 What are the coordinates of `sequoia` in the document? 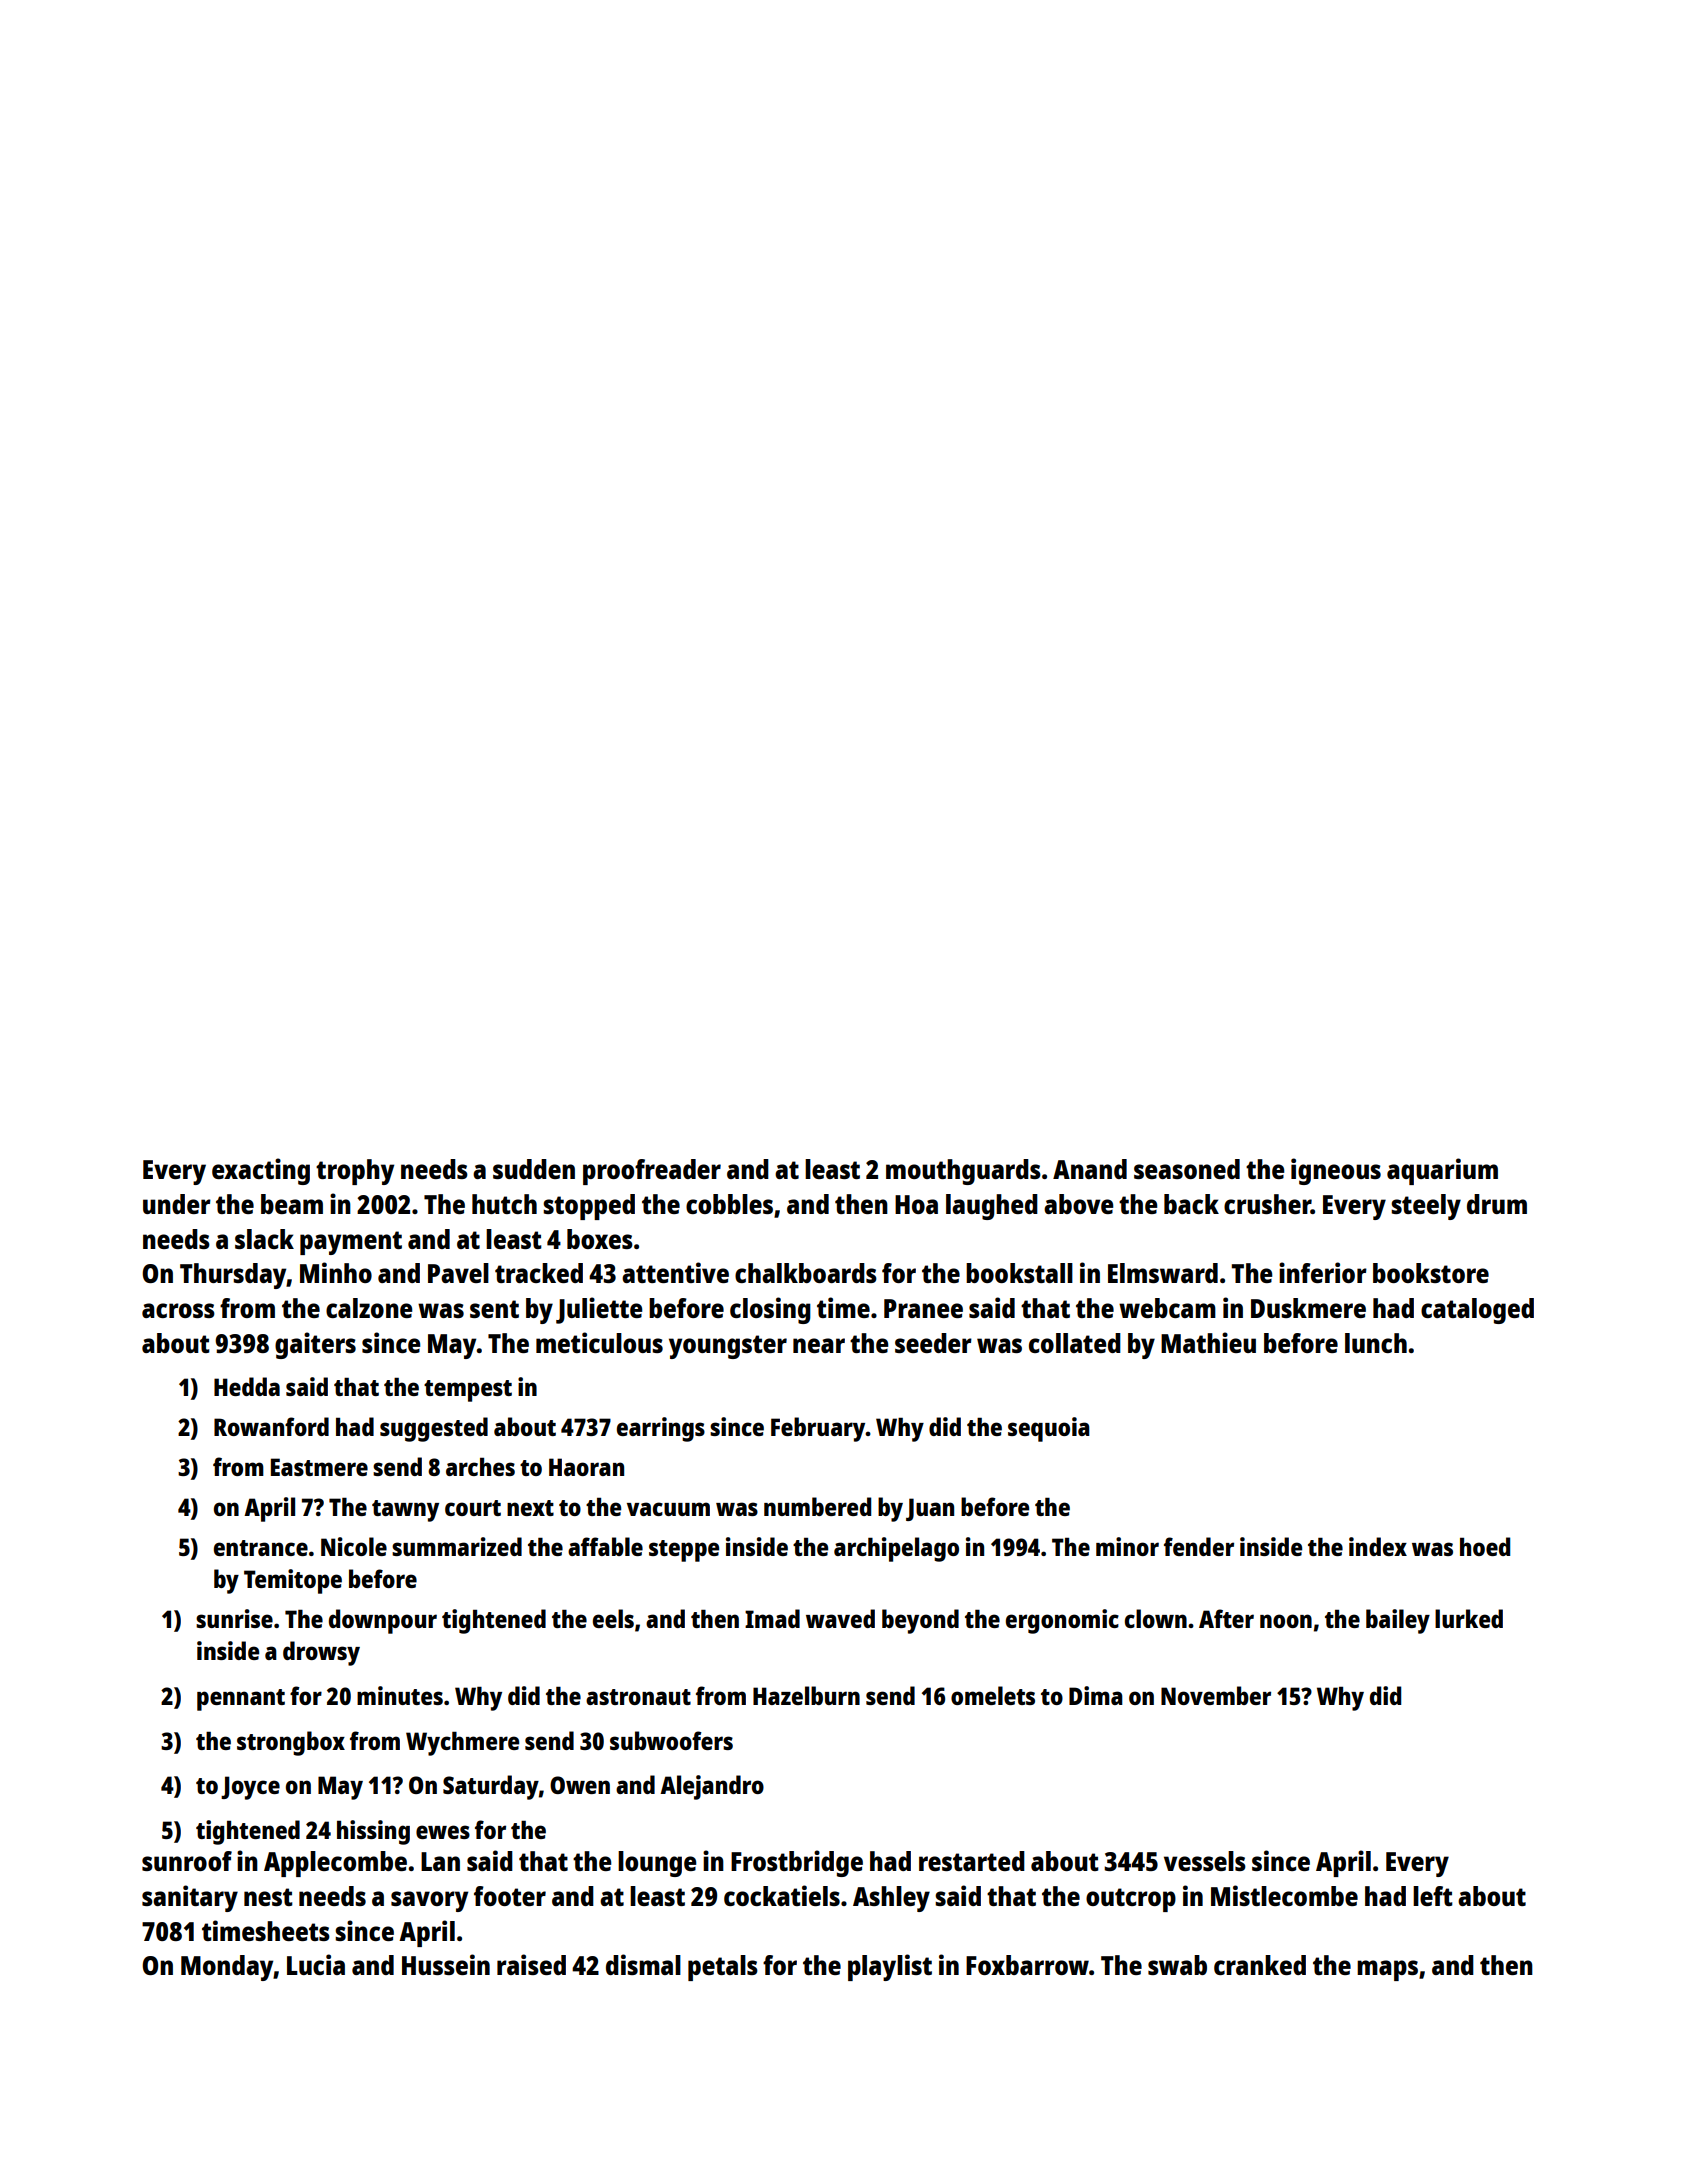 It's located at (1049, 1429).
